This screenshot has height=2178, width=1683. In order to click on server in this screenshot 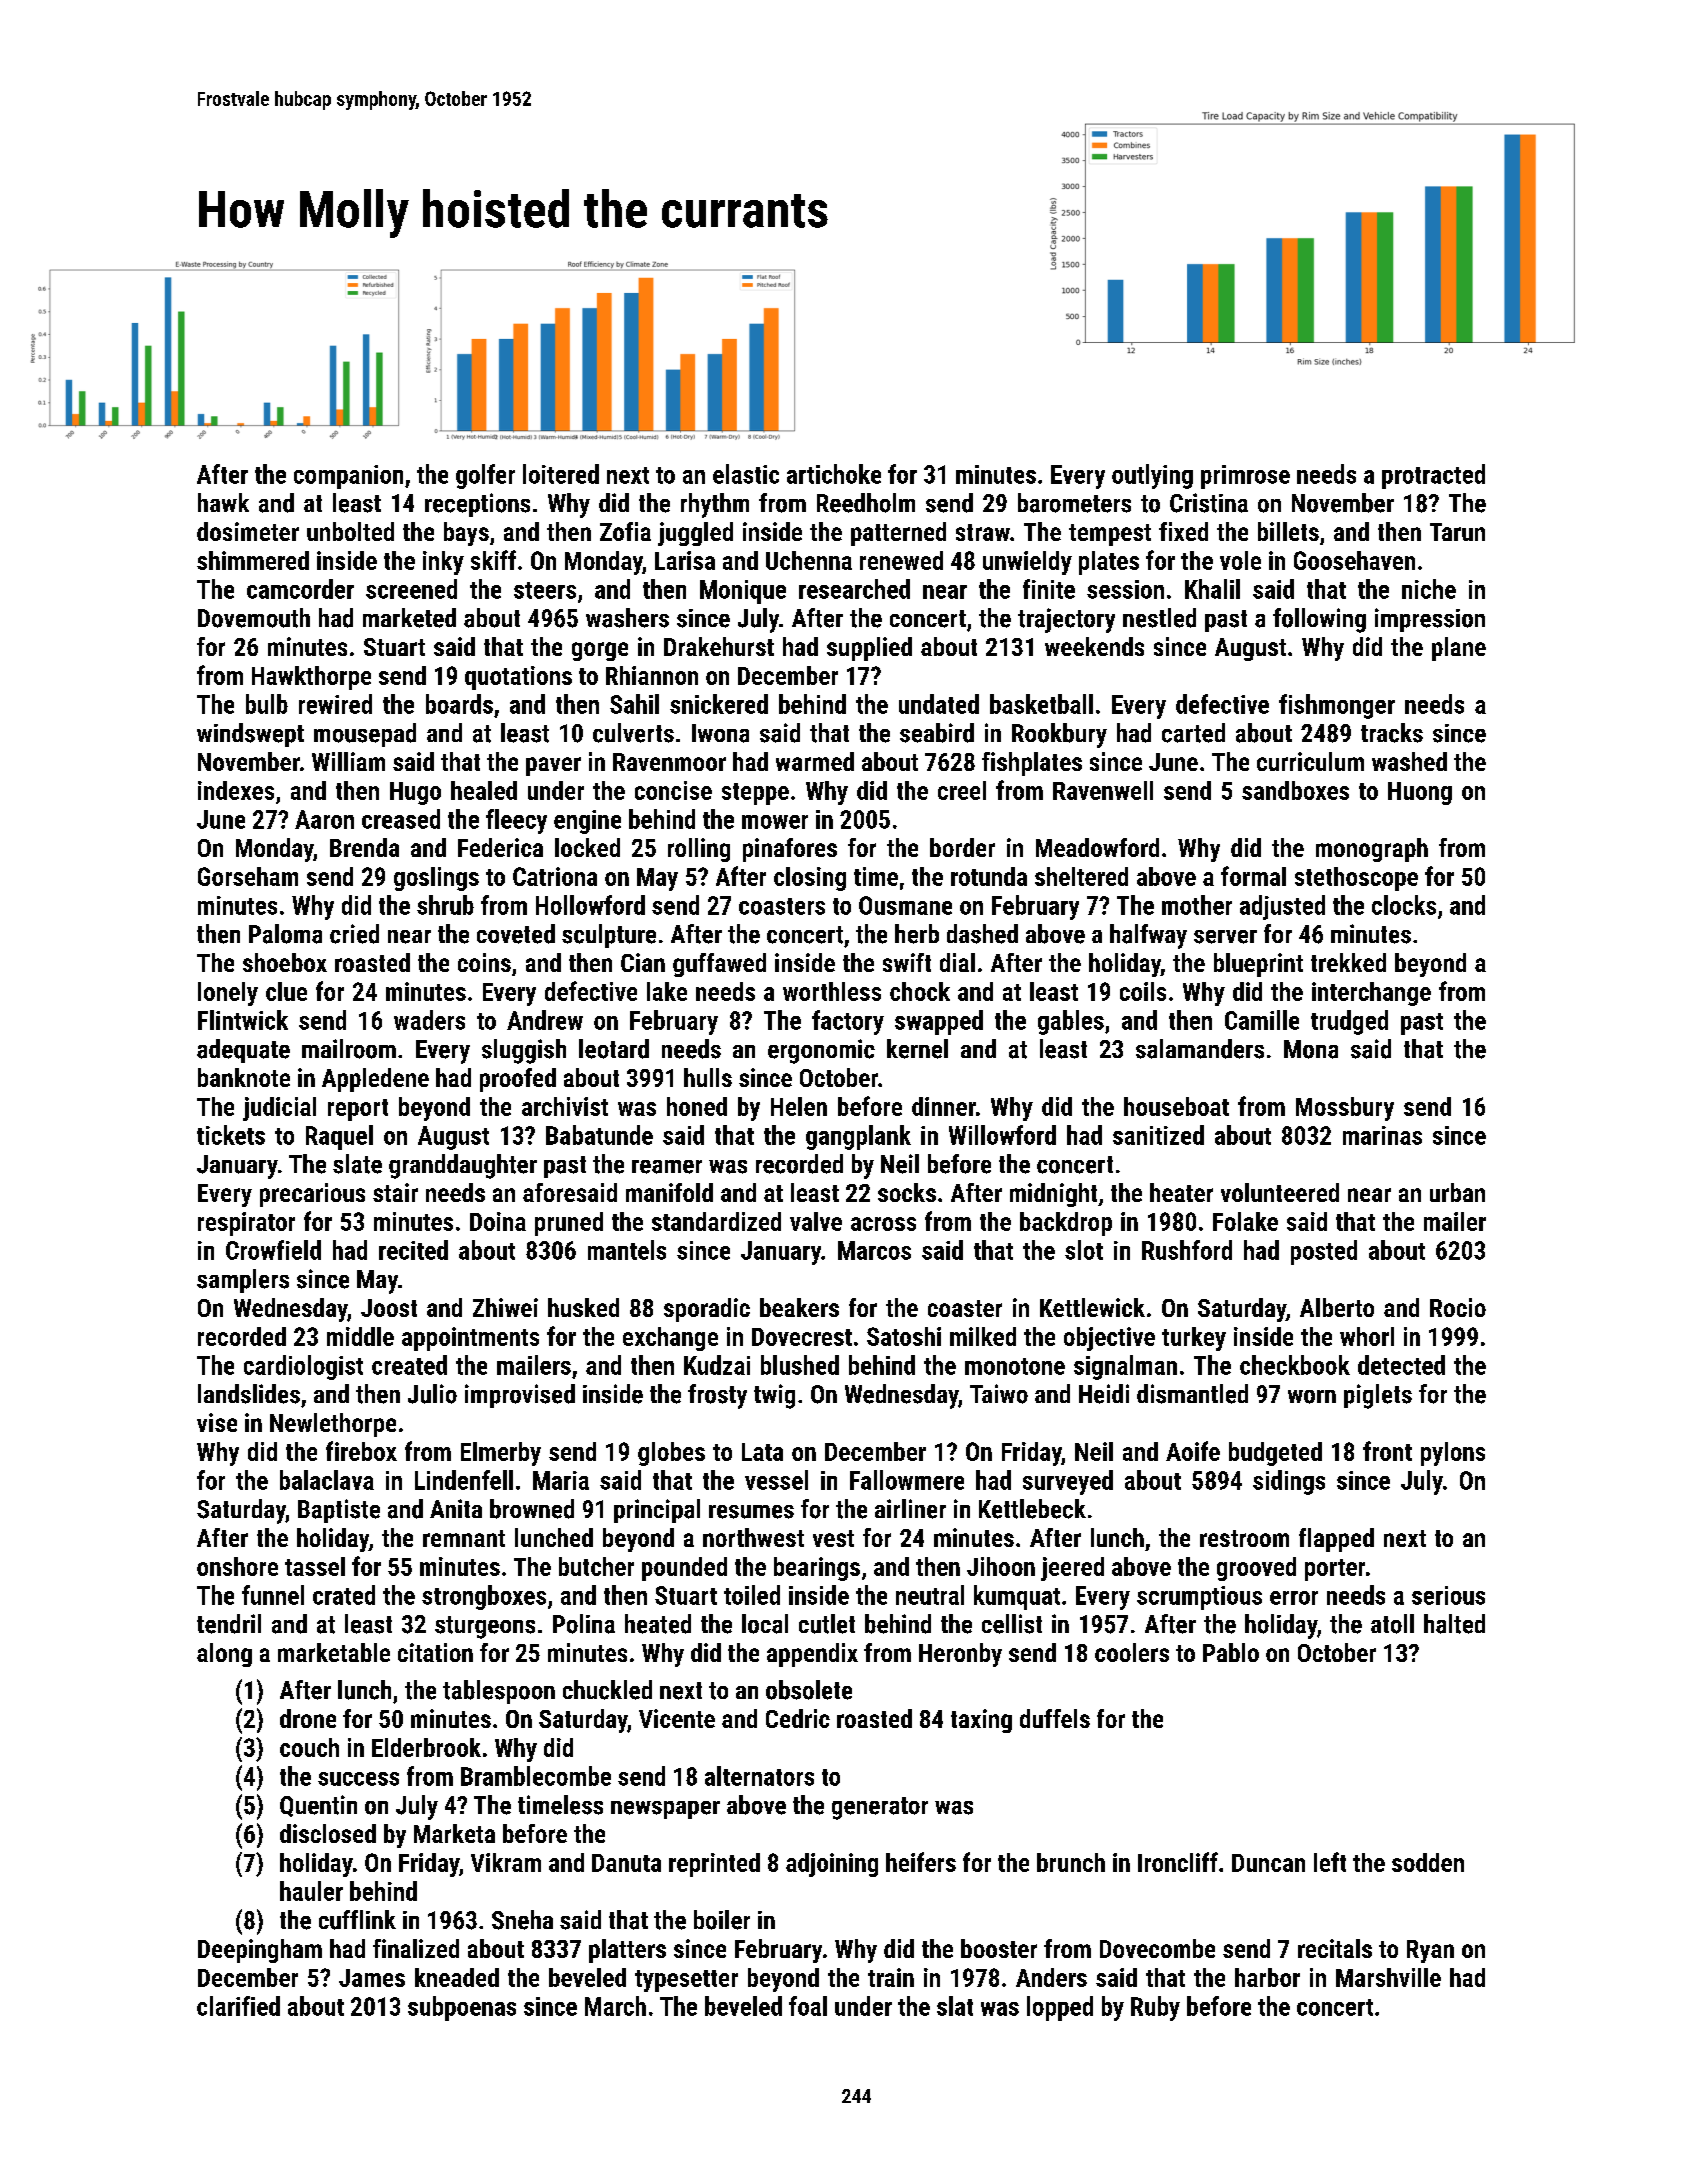, I will do `click(1225, 937)`.
